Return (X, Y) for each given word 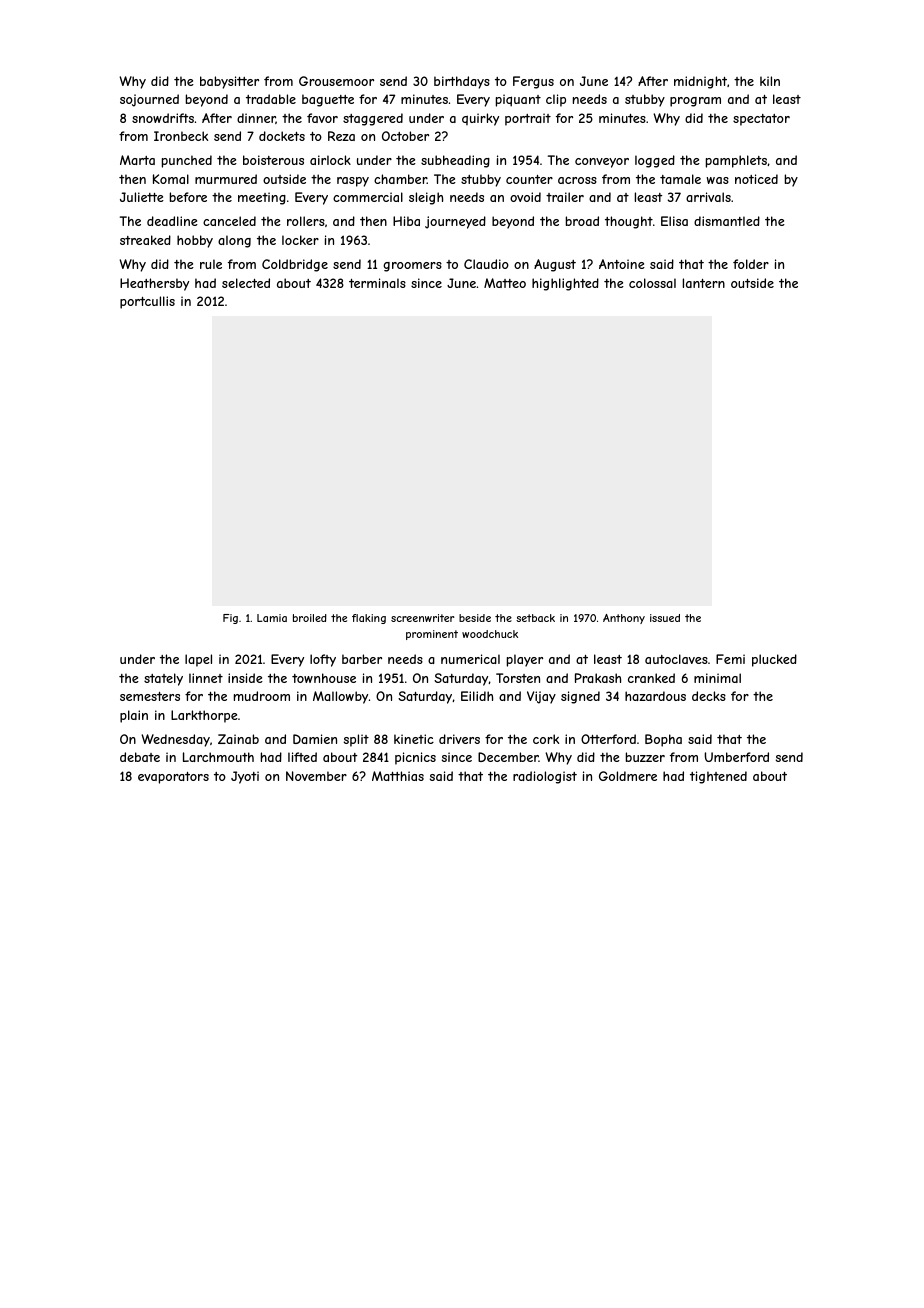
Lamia (272, 618)
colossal (652, 283)
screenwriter (423, 618)
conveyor (602, 163)
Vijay (541, 697)
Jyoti (245, 777)
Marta (137, 160)
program (695, 102)
